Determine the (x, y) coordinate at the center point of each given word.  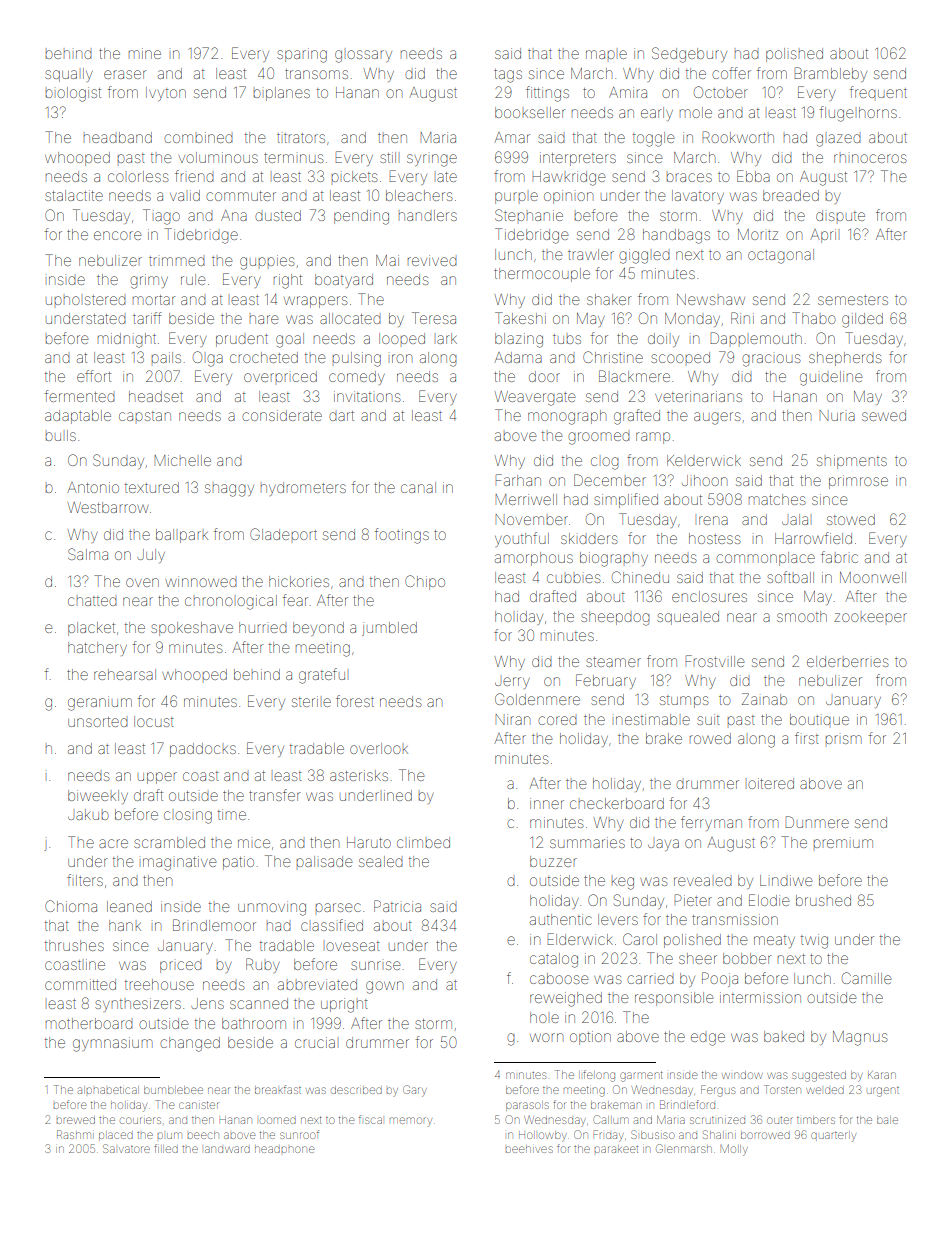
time (232, 814)
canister (199, 1105)
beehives (529, 1149)
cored (557, 720)
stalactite (74, 195)
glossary (363, 56)
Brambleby (831, 74)
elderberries (847, 661)
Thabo (814, 318)
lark (447, 338)
